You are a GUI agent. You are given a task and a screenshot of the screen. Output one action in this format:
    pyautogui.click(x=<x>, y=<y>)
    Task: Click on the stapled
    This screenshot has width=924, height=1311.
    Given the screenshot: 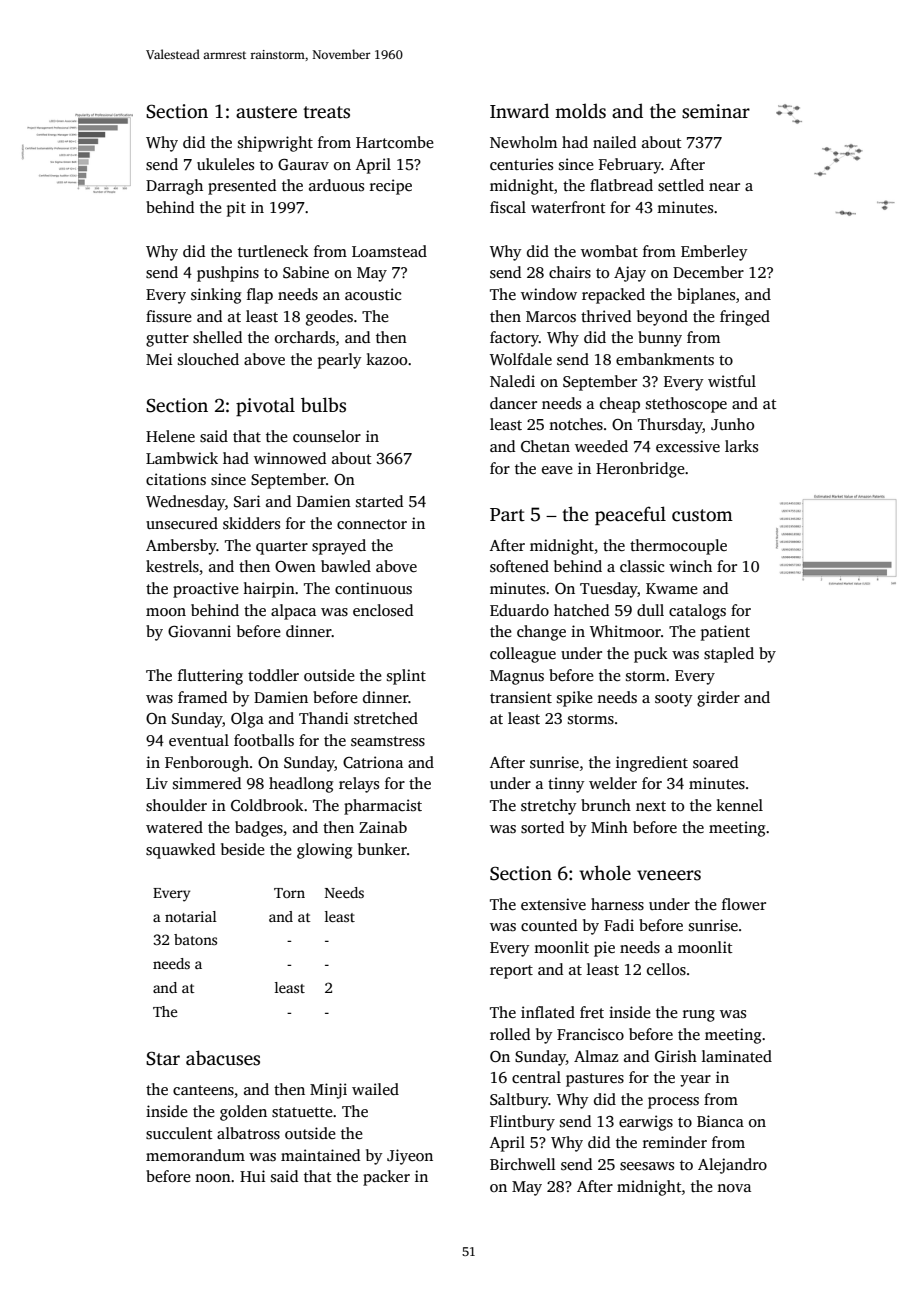 What is the action you would take?
    pyautogui.click(x=729, y=655)
